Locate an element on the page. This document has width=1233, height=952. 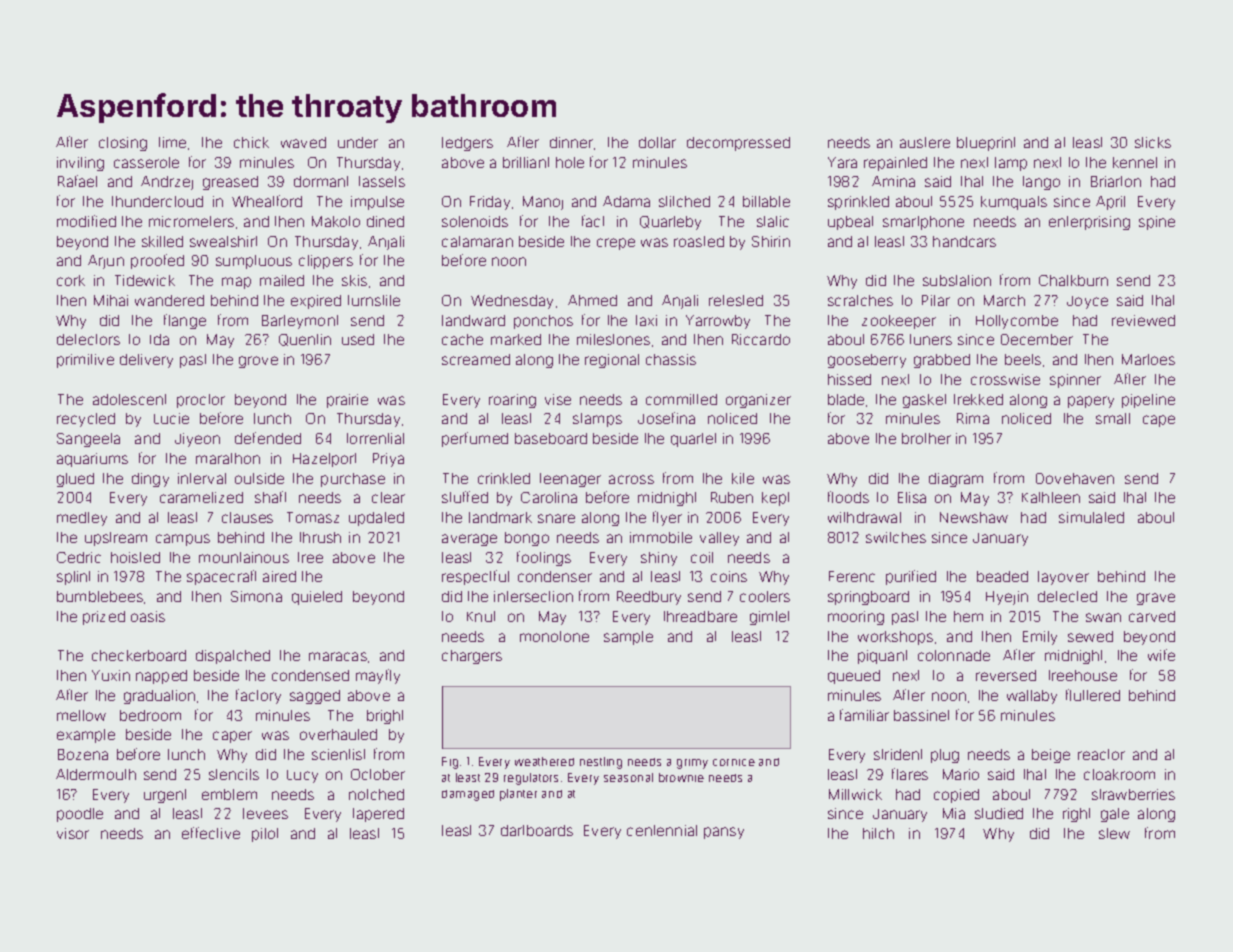
blueprint is located at coordinates (986, 144).
